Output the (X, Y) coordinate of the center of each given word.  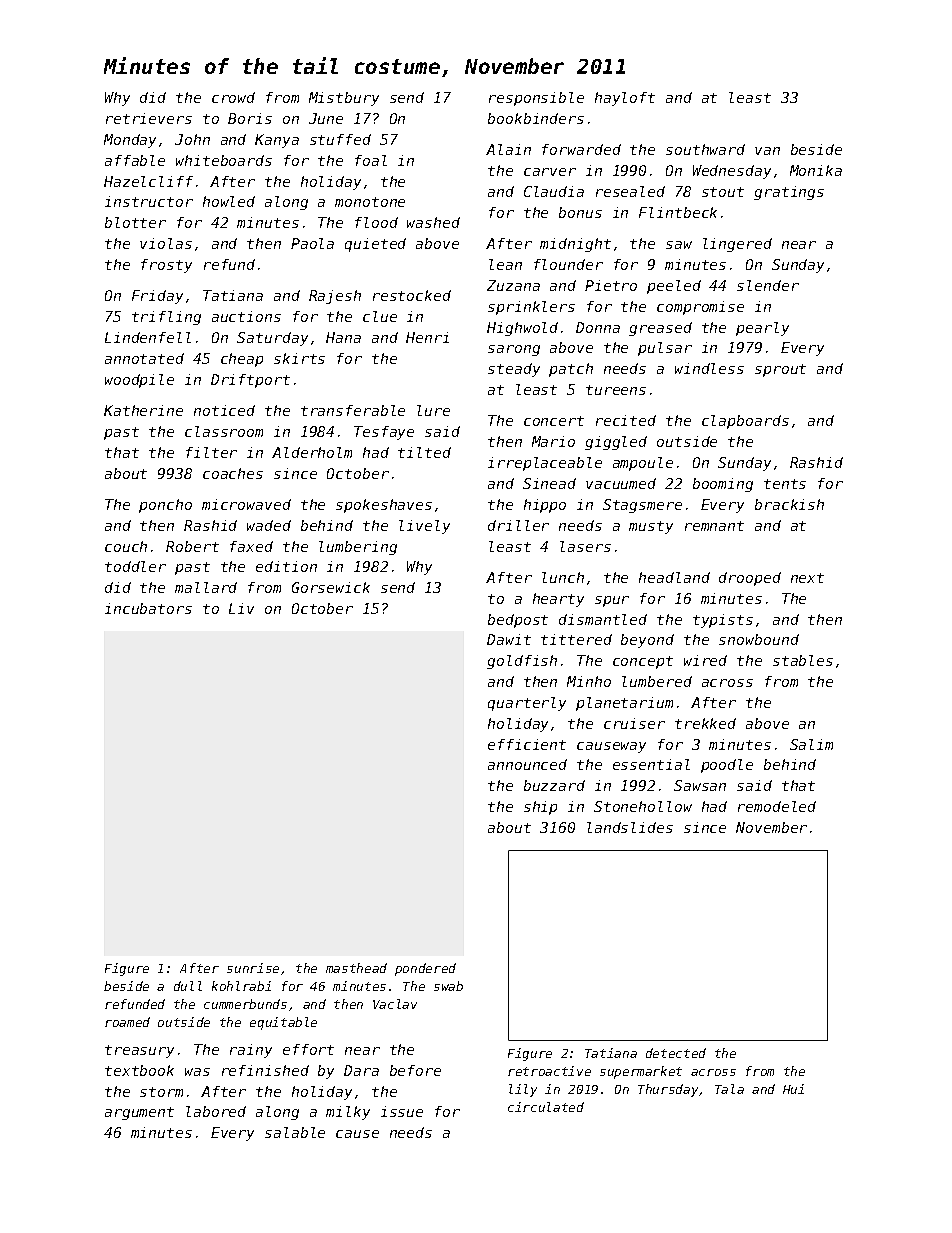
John (192, 139)
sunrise (253, 968)
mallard (206, 587)
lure (433, 410)
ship (540, 808)
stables (803, 660)
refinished (265, 1070)
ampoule (643, 464)
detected (676, 1053)
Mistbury (344, 99)
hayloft (625, 99)
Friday (157, 297)
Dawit (509, 639)
